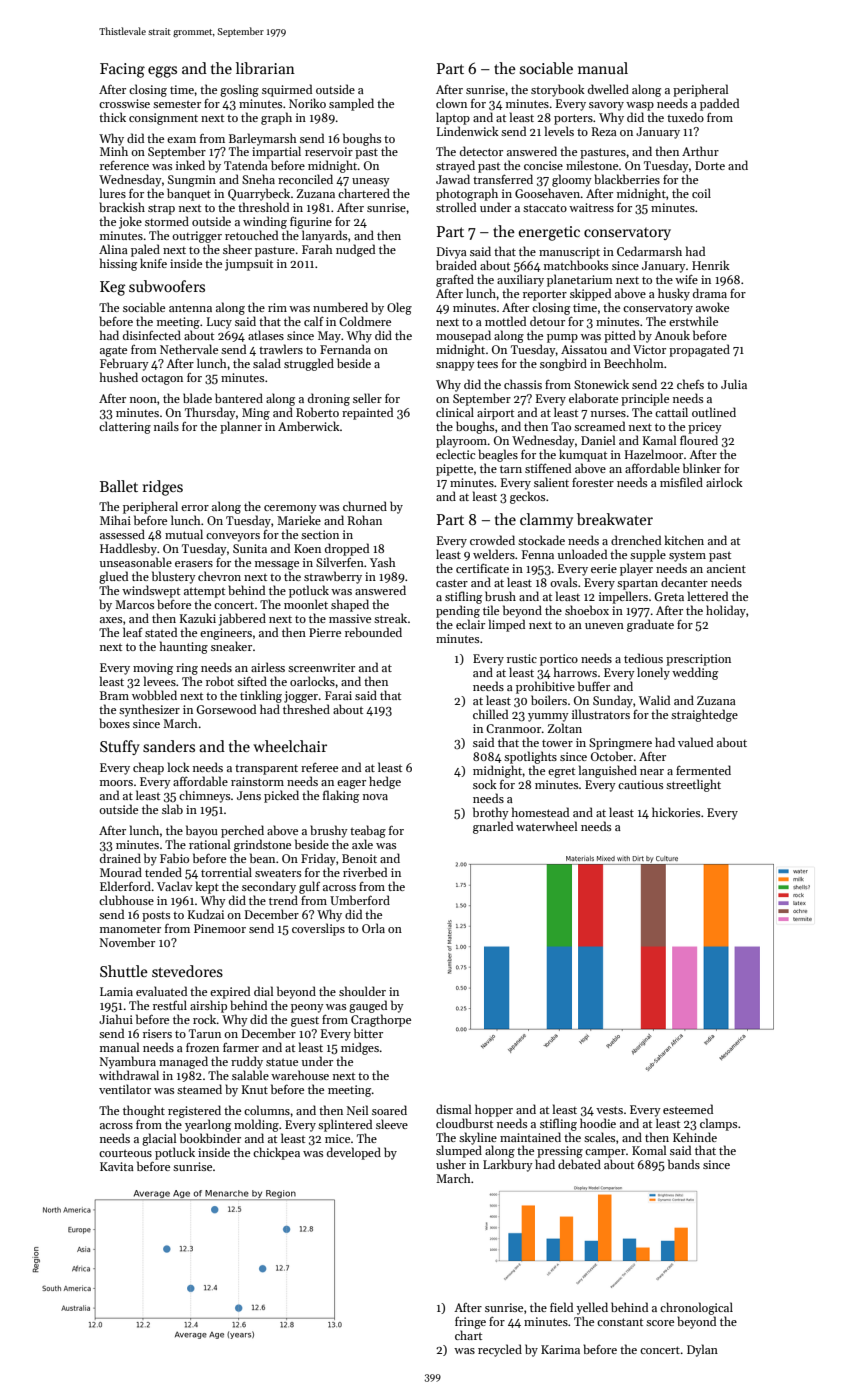 The height and width of the image is (1400, 849). I want to click on dwelled, so click(608, 89).
